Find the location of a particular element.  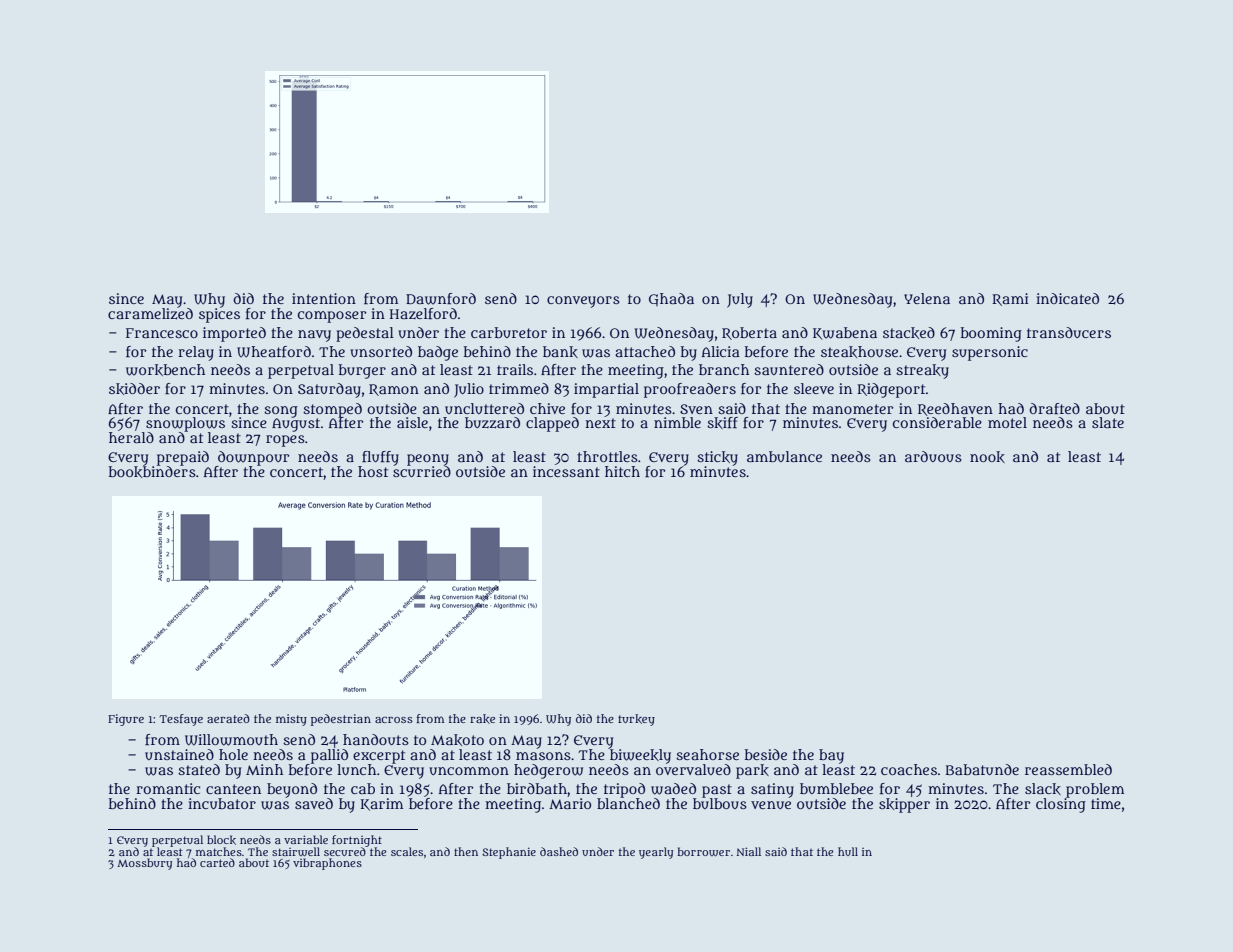

reassembled is located at coordinates (1068, 769).
